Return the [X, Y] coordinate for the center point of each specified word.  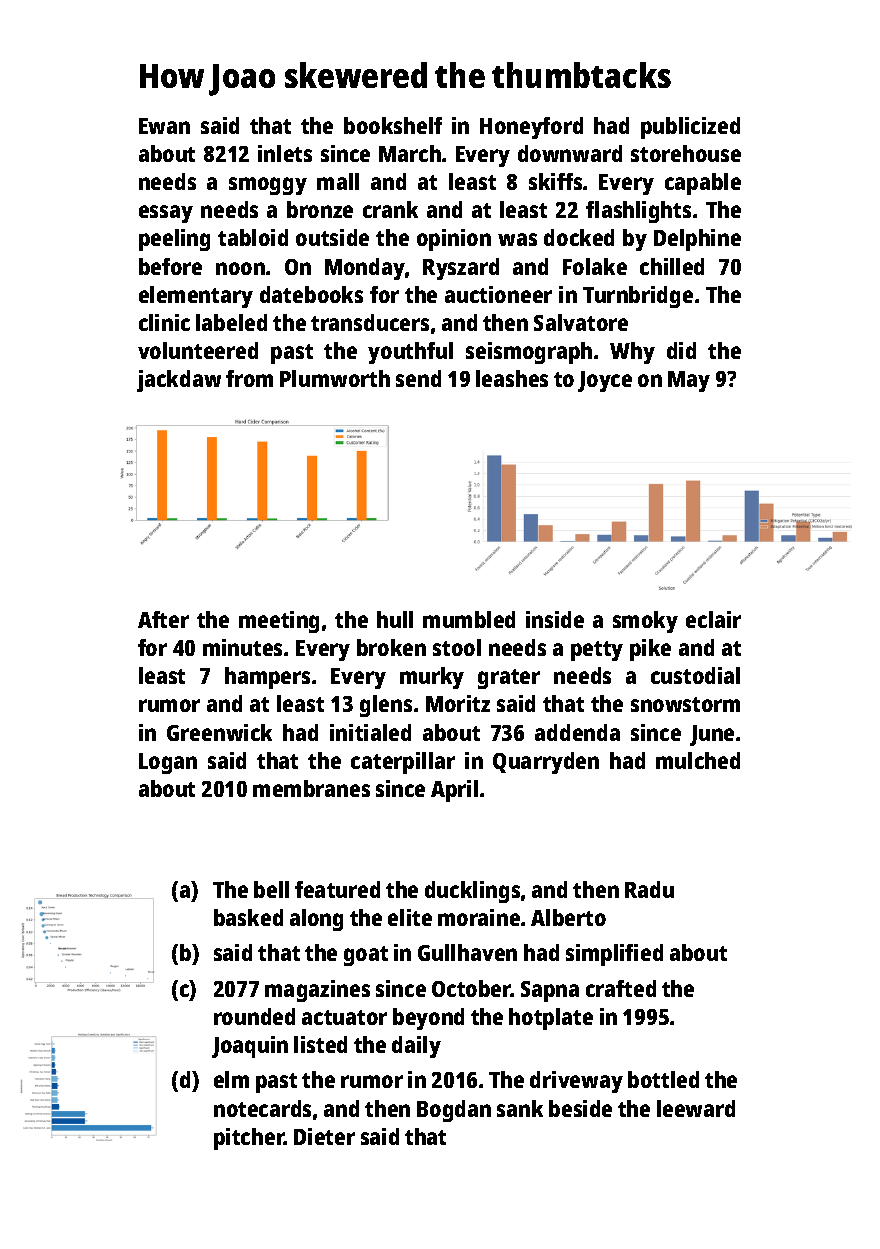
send [418, 378]
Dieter [324, 1136]
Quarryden [546, 763]
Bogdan [454, 1111]
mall [338, 181]
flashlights [638, 212]
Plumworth [335, 378]
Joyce [605, 381]
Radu [649, 889]
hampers [267, 678]
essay [166, 214]
